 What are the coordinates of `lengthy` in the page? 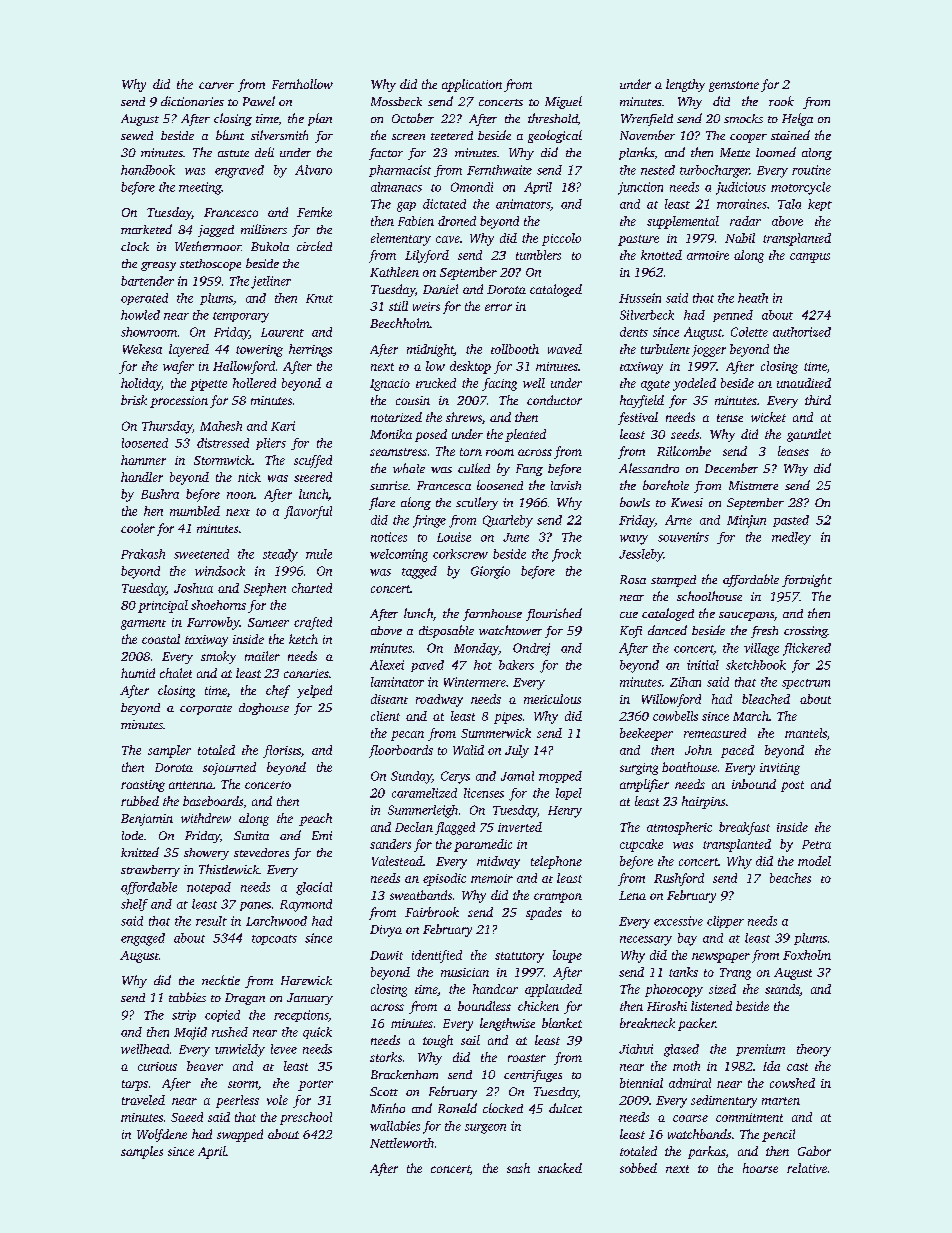 It's located at (685, 85).
